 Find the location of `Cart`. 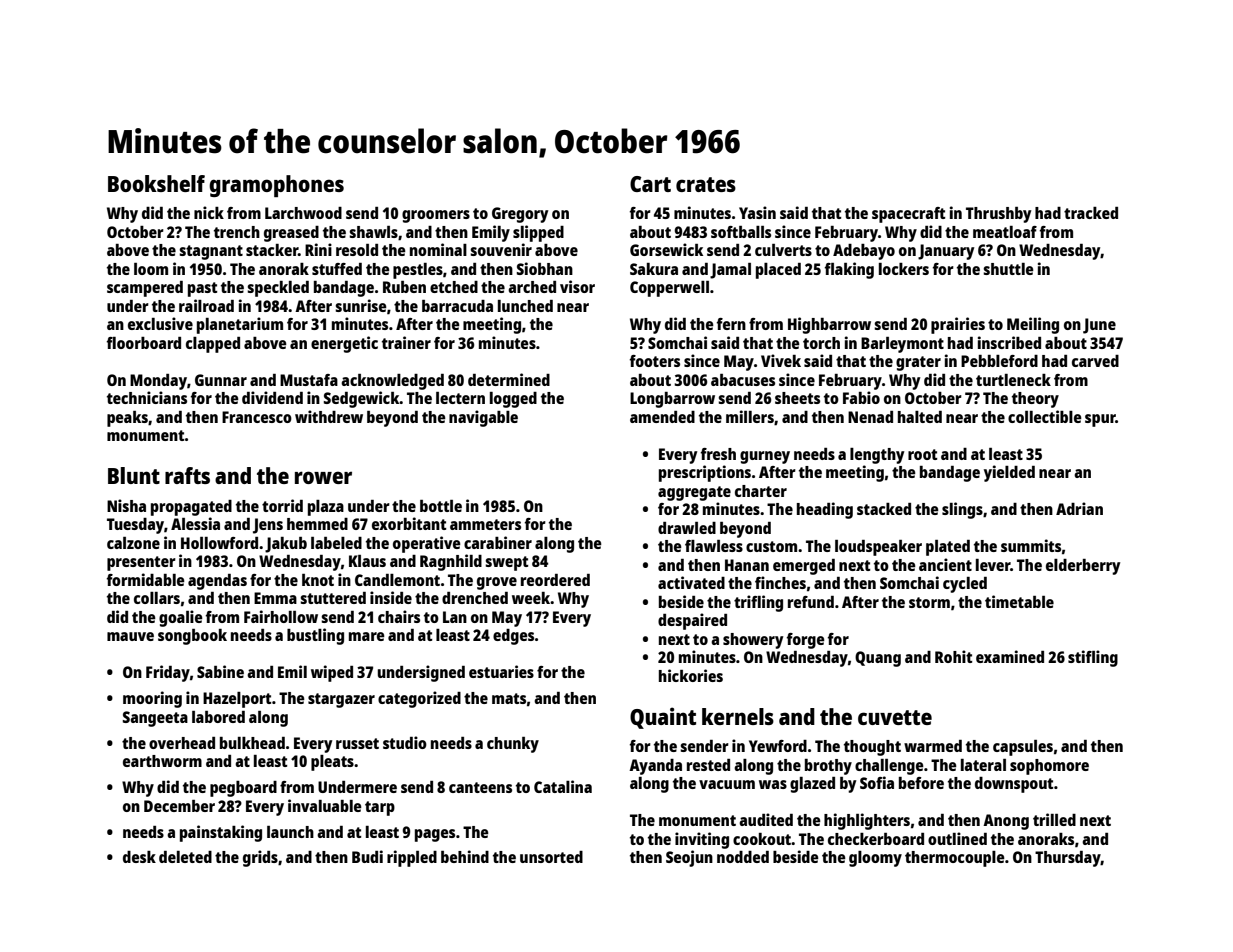

Cart is located at coordinates (650, 184).
